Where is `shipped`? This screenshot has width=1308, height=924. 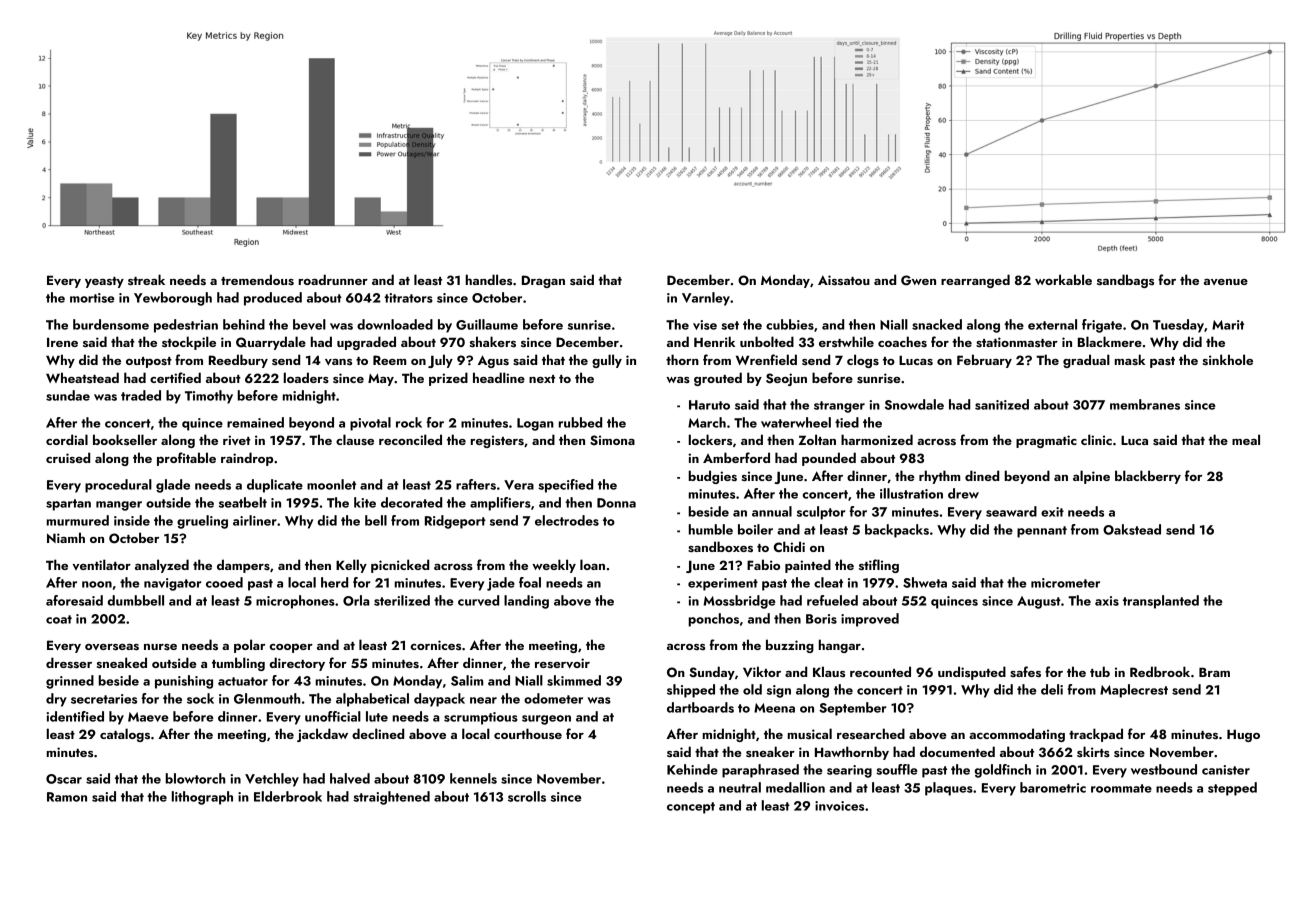
shipped is located at coordinates (691, 691).
